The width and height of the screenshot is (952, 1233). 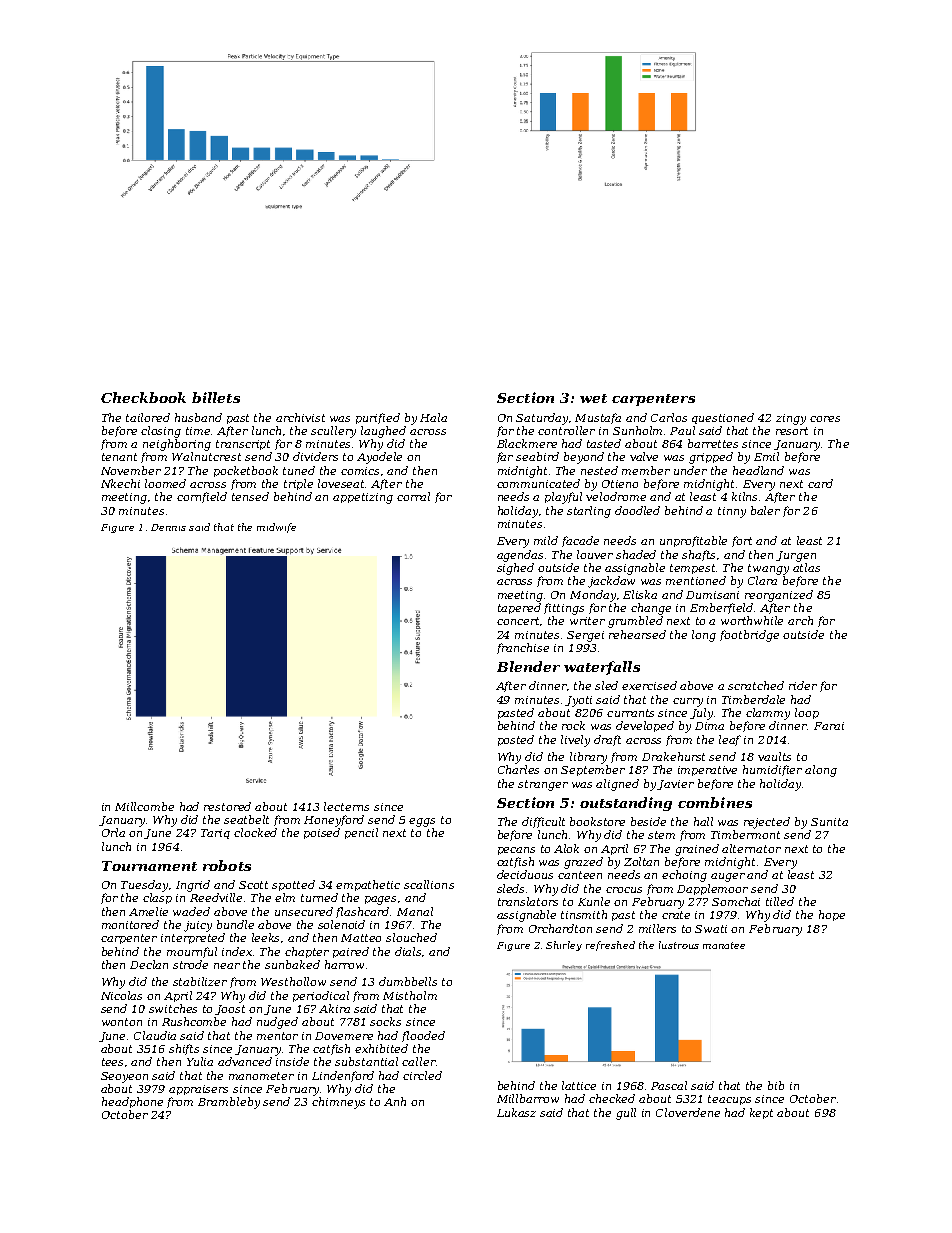 What do you see at coordinates (825, 419) in the screenshot?
I see `cores` at bounding box center [825, 419].
